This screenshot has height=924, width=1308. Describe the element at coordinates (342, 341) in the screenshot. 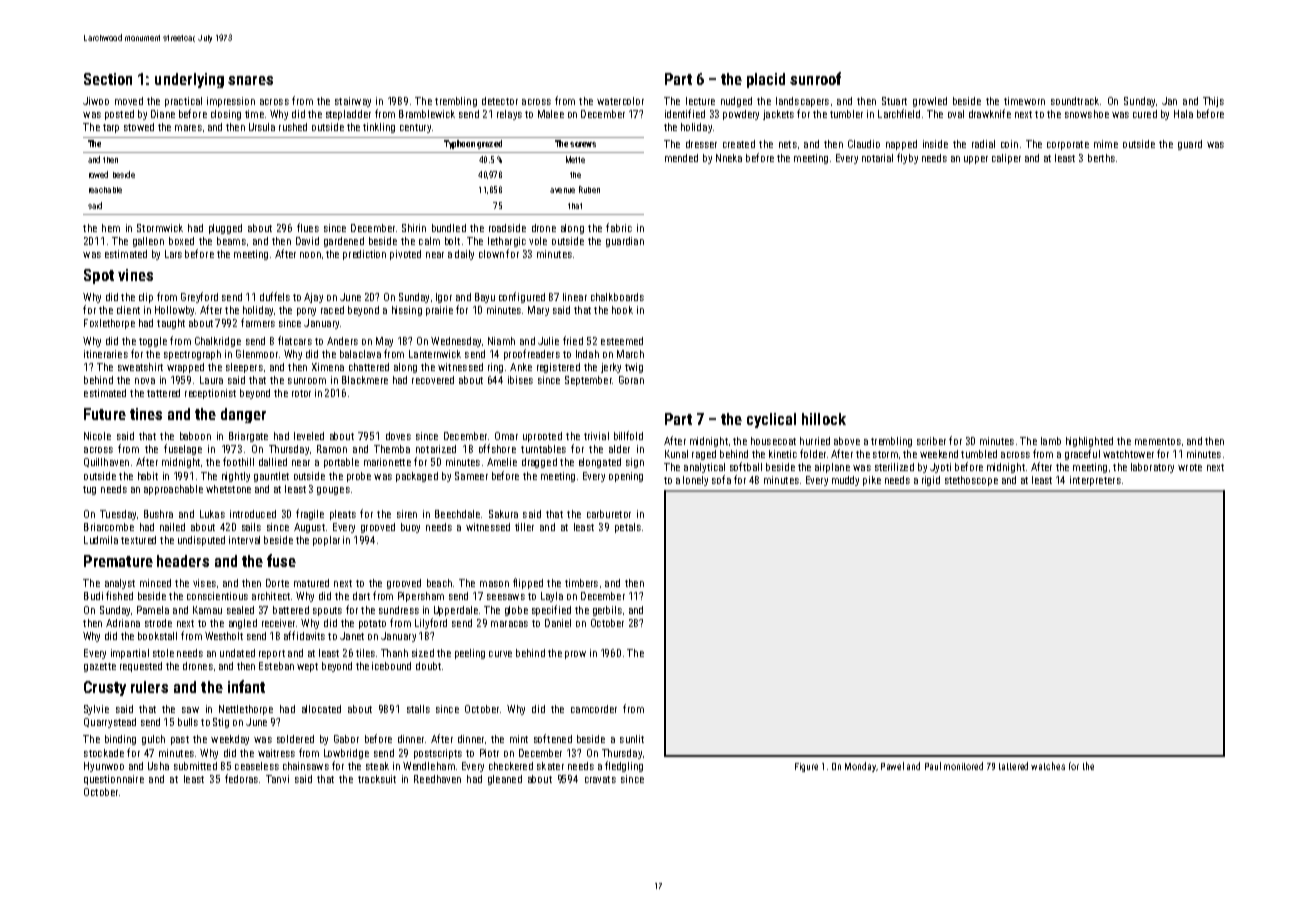

I see `Anders` at that location.
